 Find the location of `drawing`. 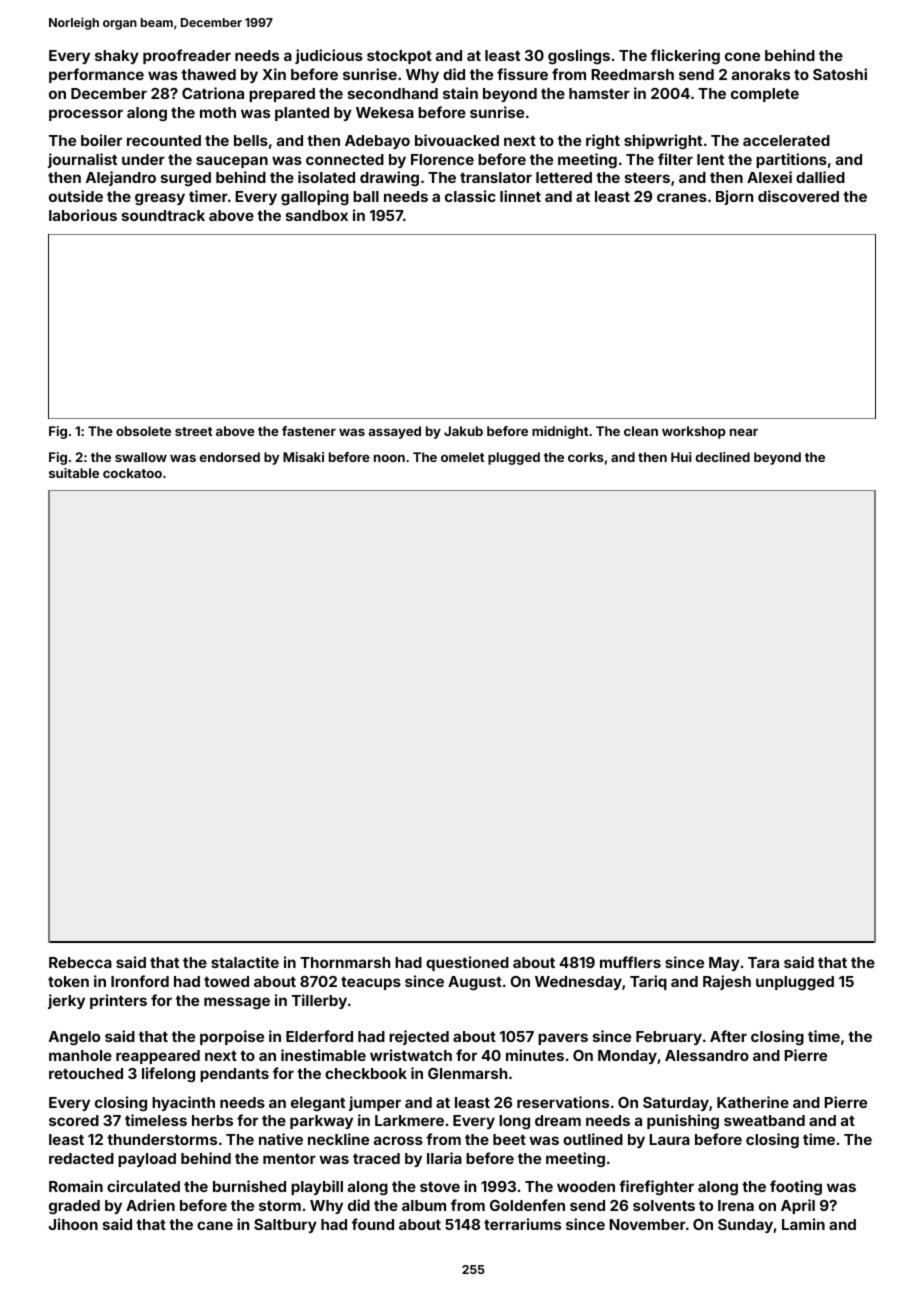

drawing is located at coordinates (389, 179).
